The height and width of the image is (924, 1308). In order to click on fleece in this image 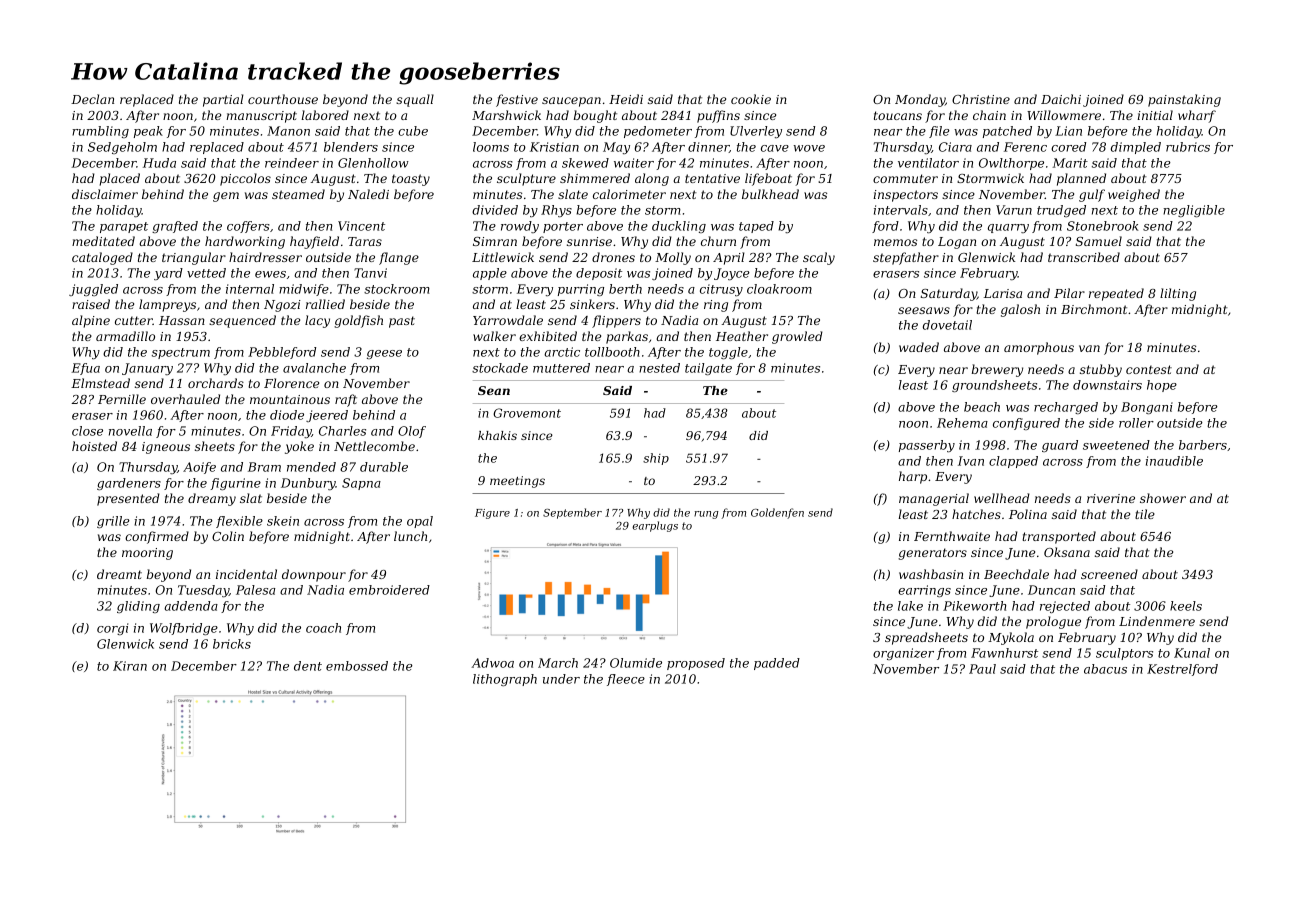, I will do `click(626, 680)`.
